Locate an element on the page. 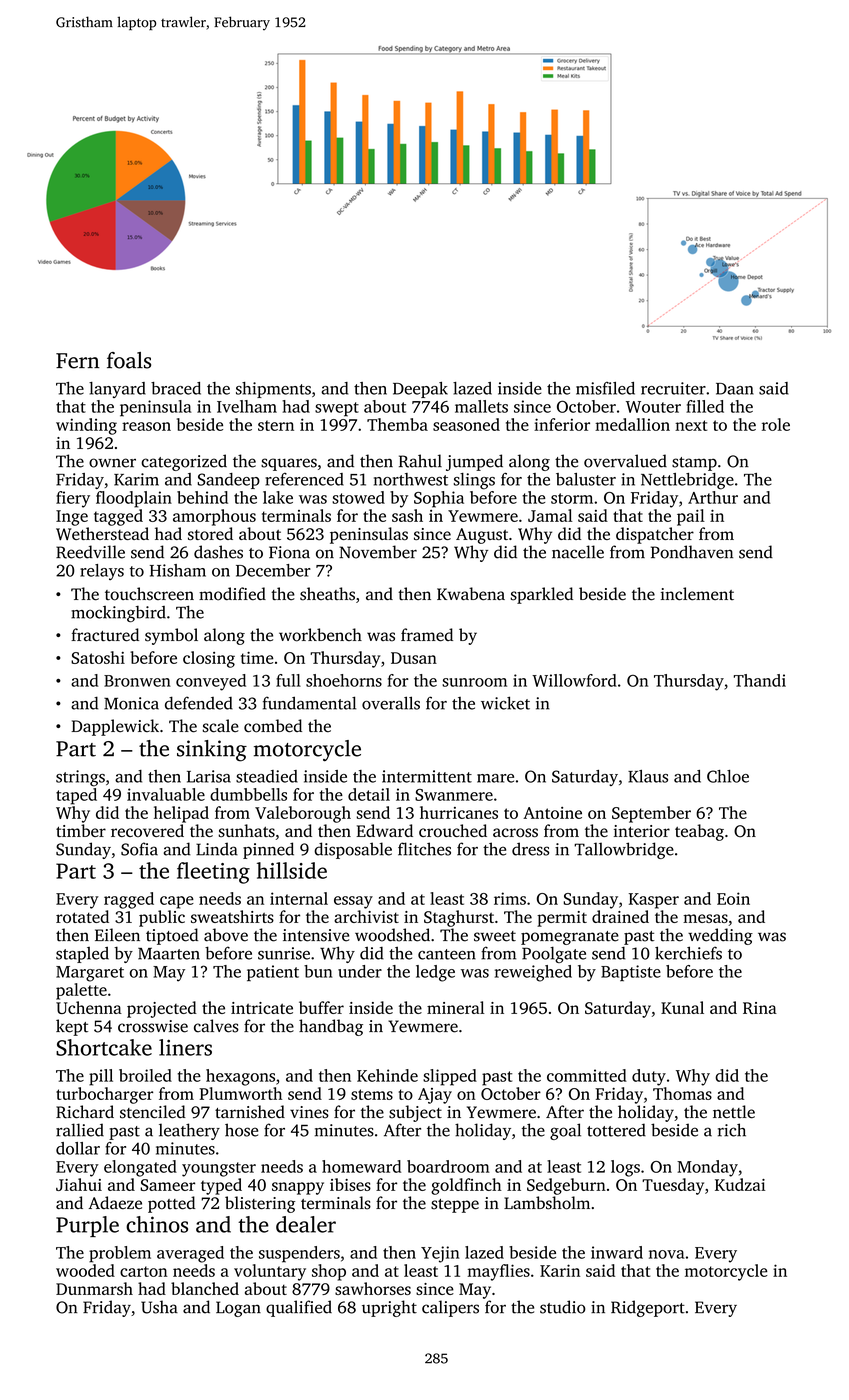 The width and height of the document is (849, 1400). Thandi is located at coordinates (760, 680).
